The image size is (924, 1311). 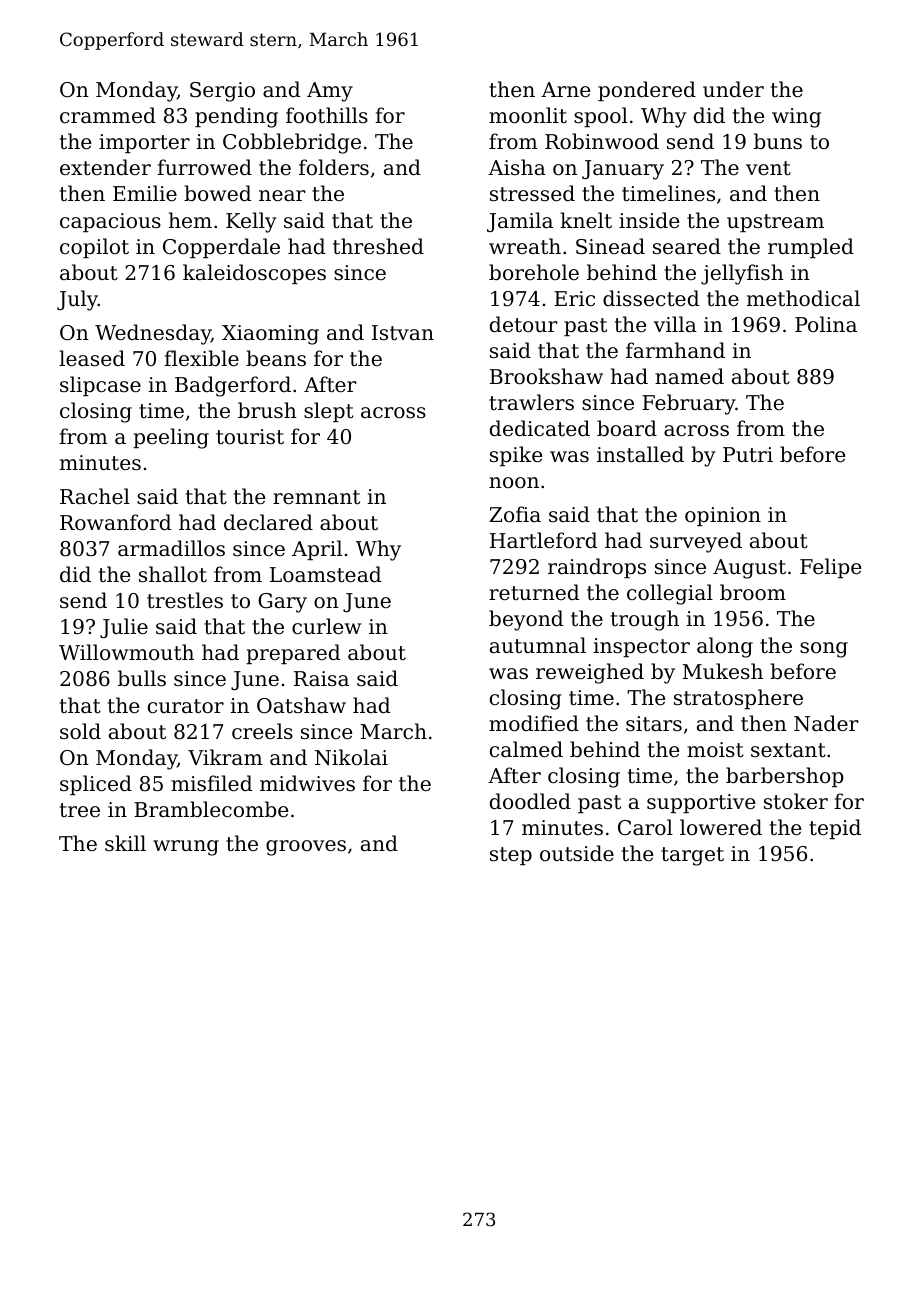 I want to click on Nader, so click(x=826, y=723).
